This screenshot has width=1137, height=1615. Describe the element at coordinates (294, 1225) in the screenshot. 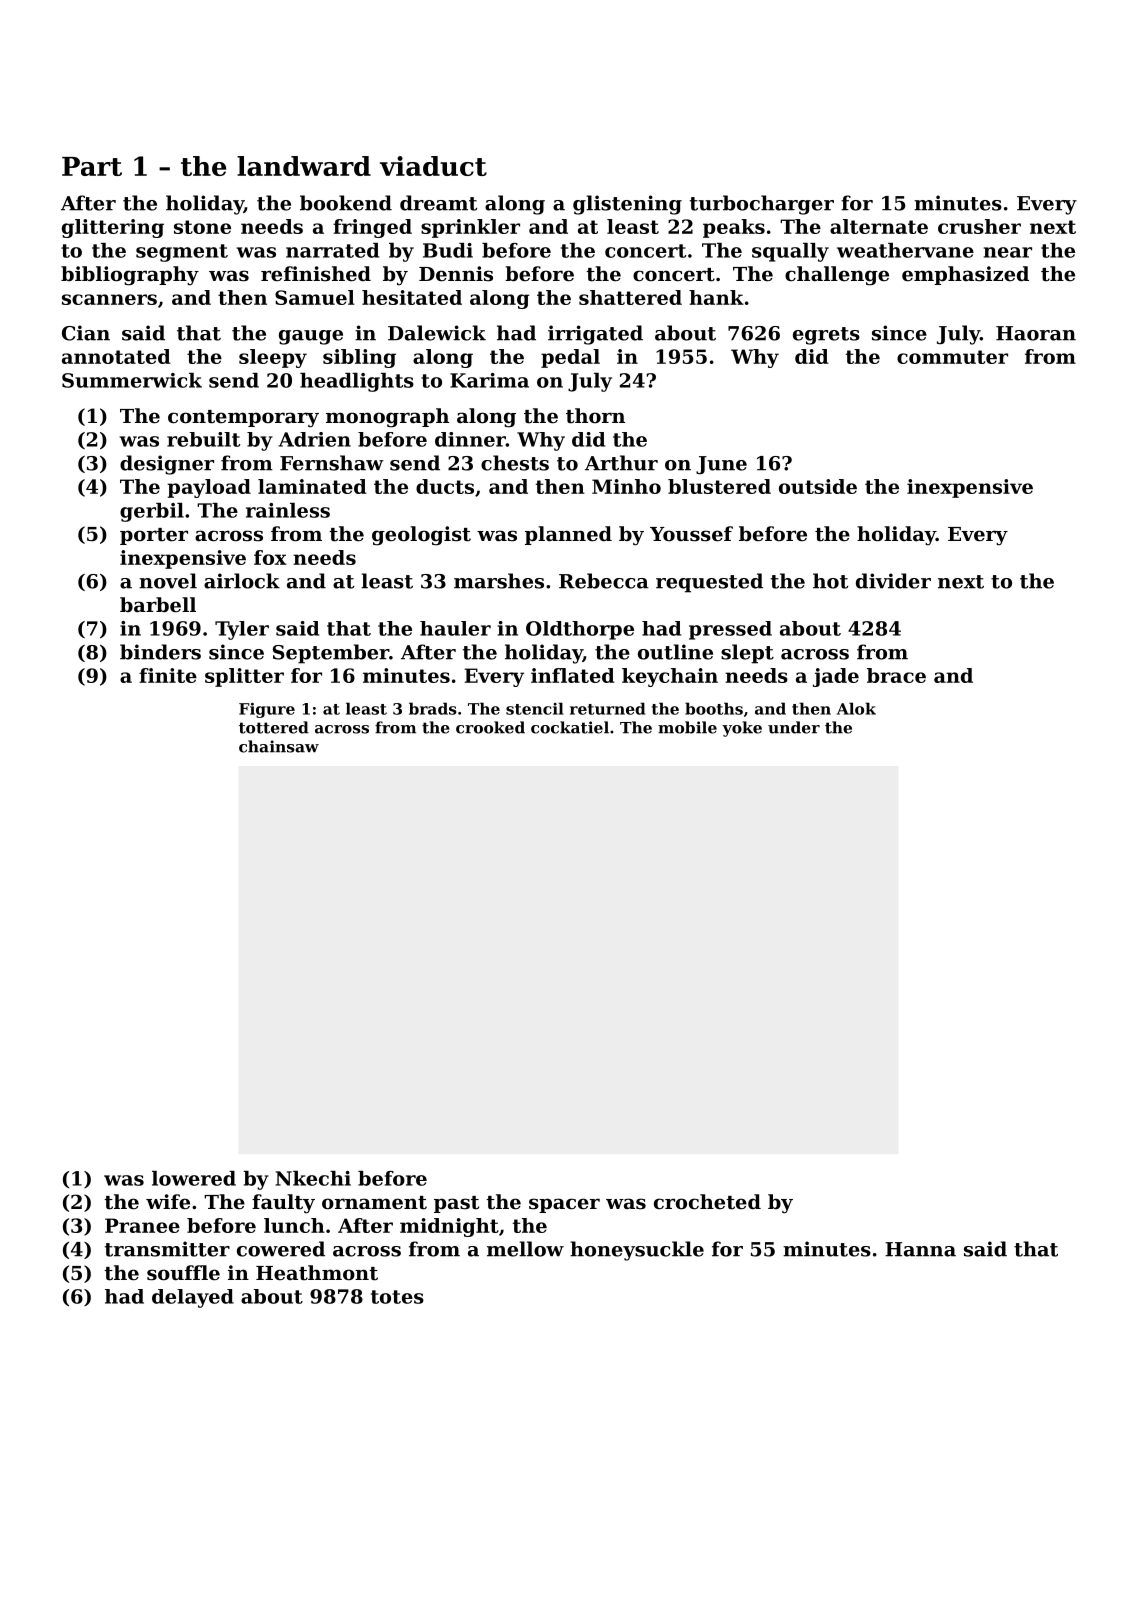

I see `lunch` at that location.
